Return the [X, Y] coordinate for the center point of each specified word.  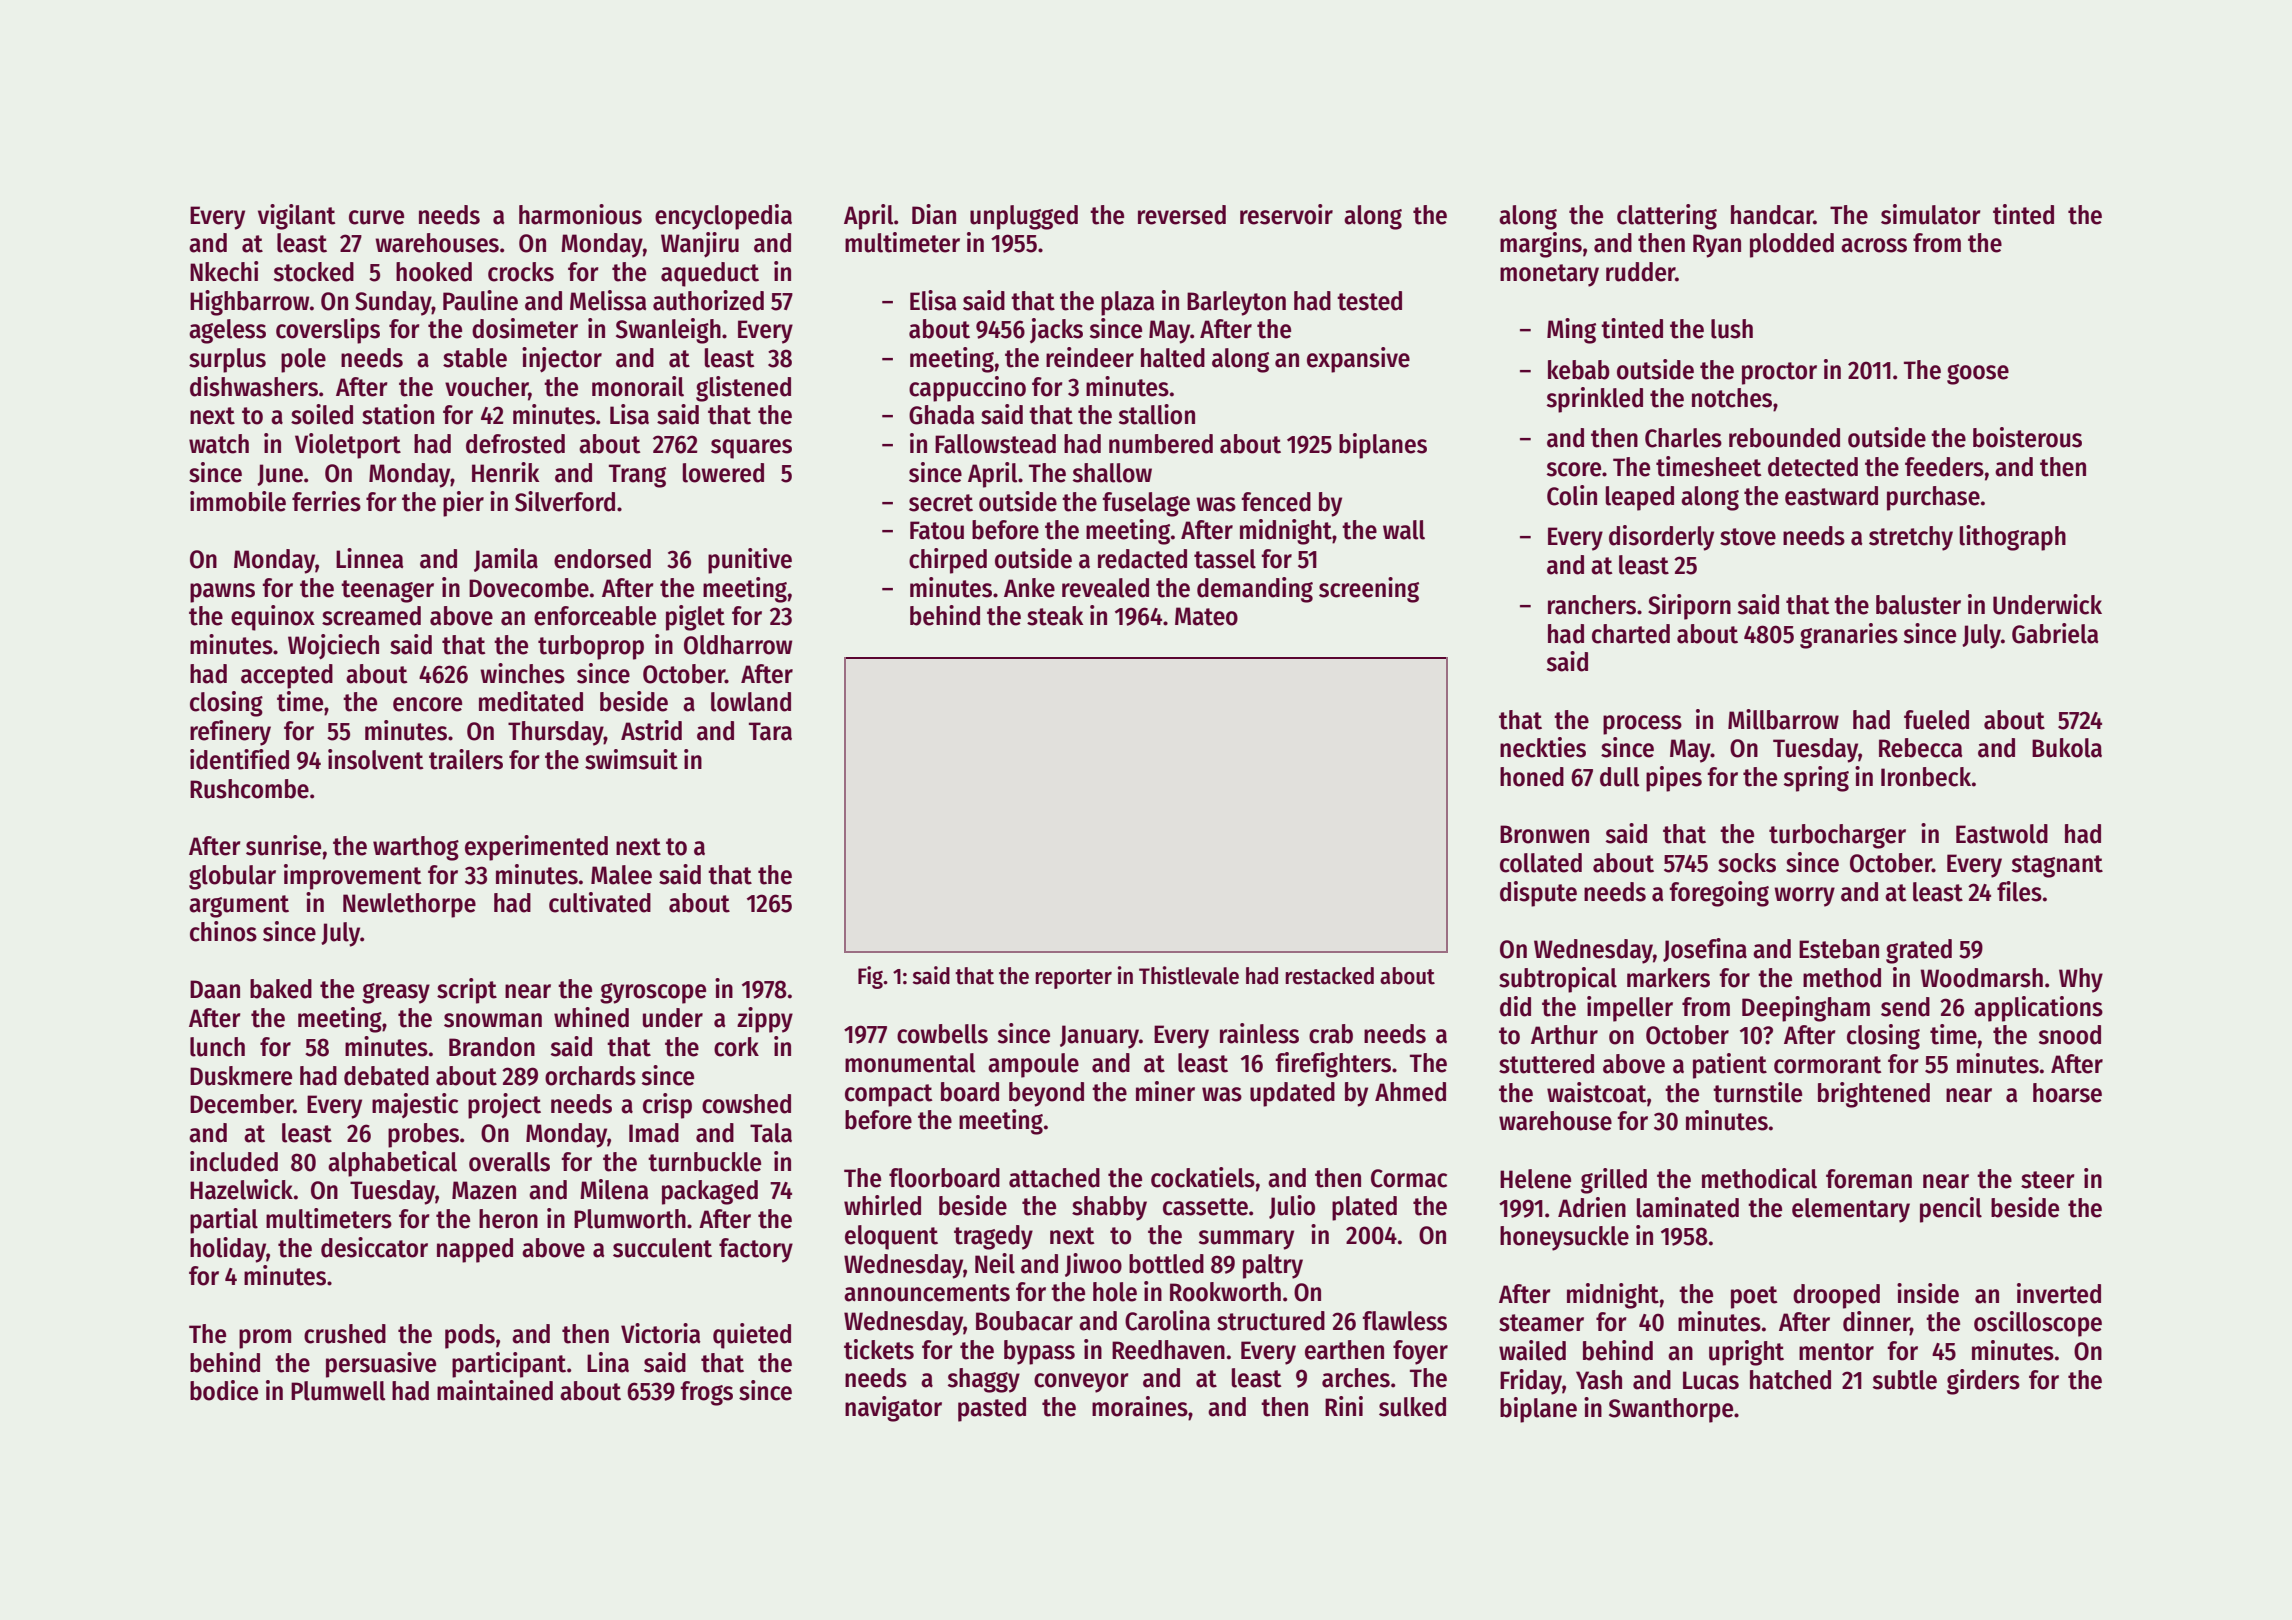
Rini [1344, 1406]
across [1874, 245]
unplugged [1024, 217]
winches [522, 673]
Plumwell [338, 1391]
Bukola [2067, 748]
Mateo [1206, 616]
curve [376, 217]
